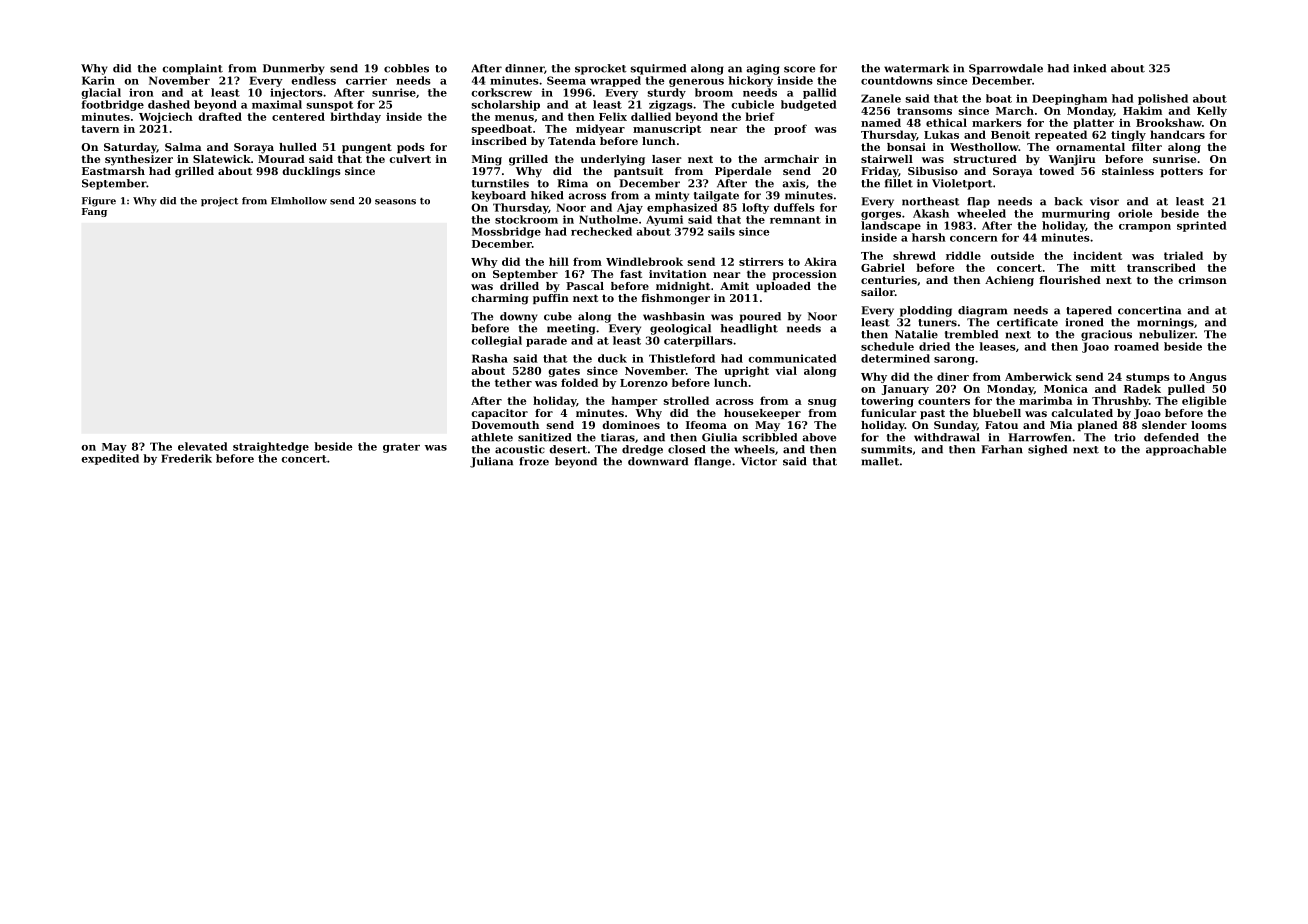  Describe the element at coordinates (169, 104) in the page. I see `dashed` at that location.
